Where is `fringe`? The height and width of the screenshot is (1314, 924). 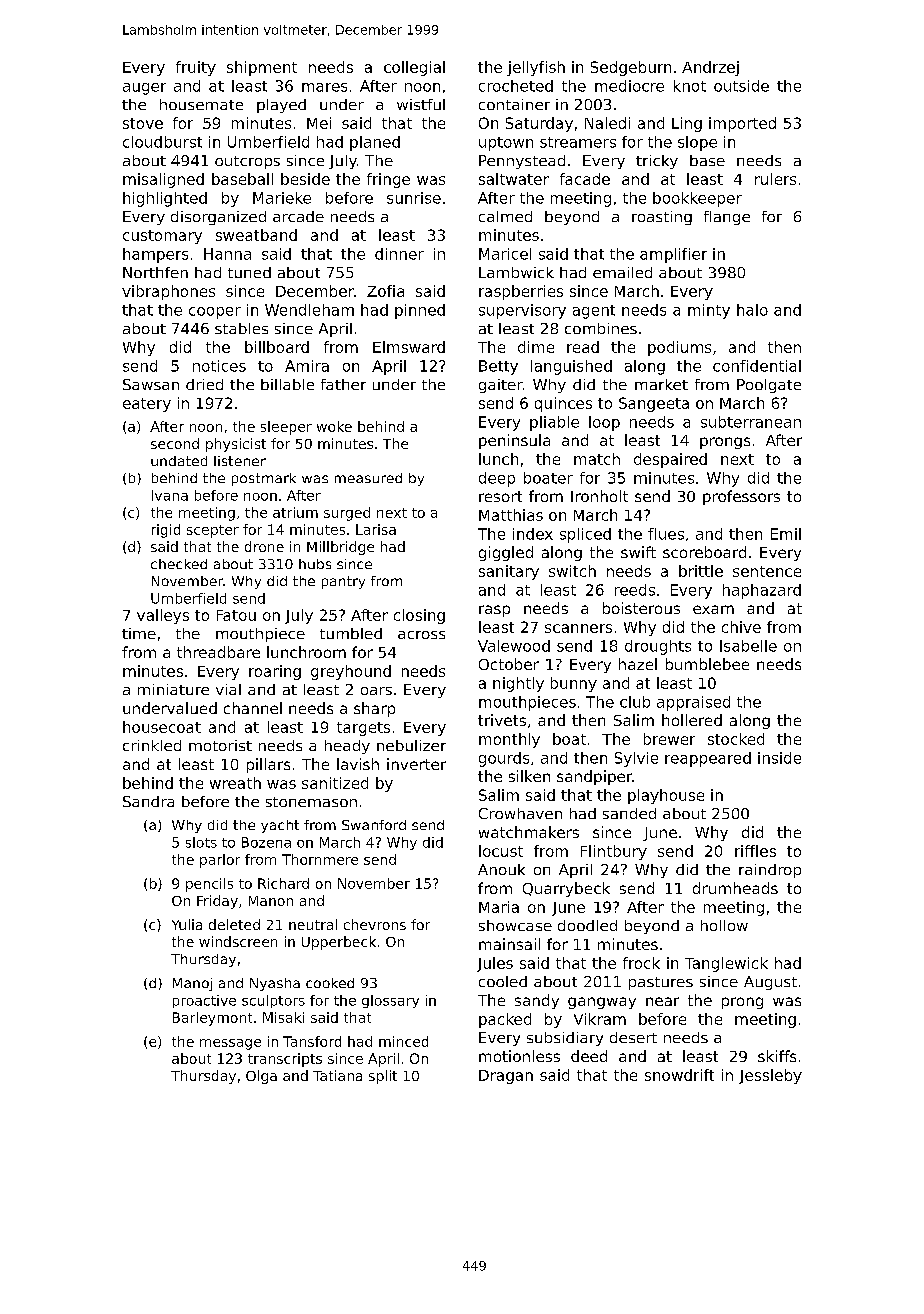 fringe is located at coordinates (388, 180).
